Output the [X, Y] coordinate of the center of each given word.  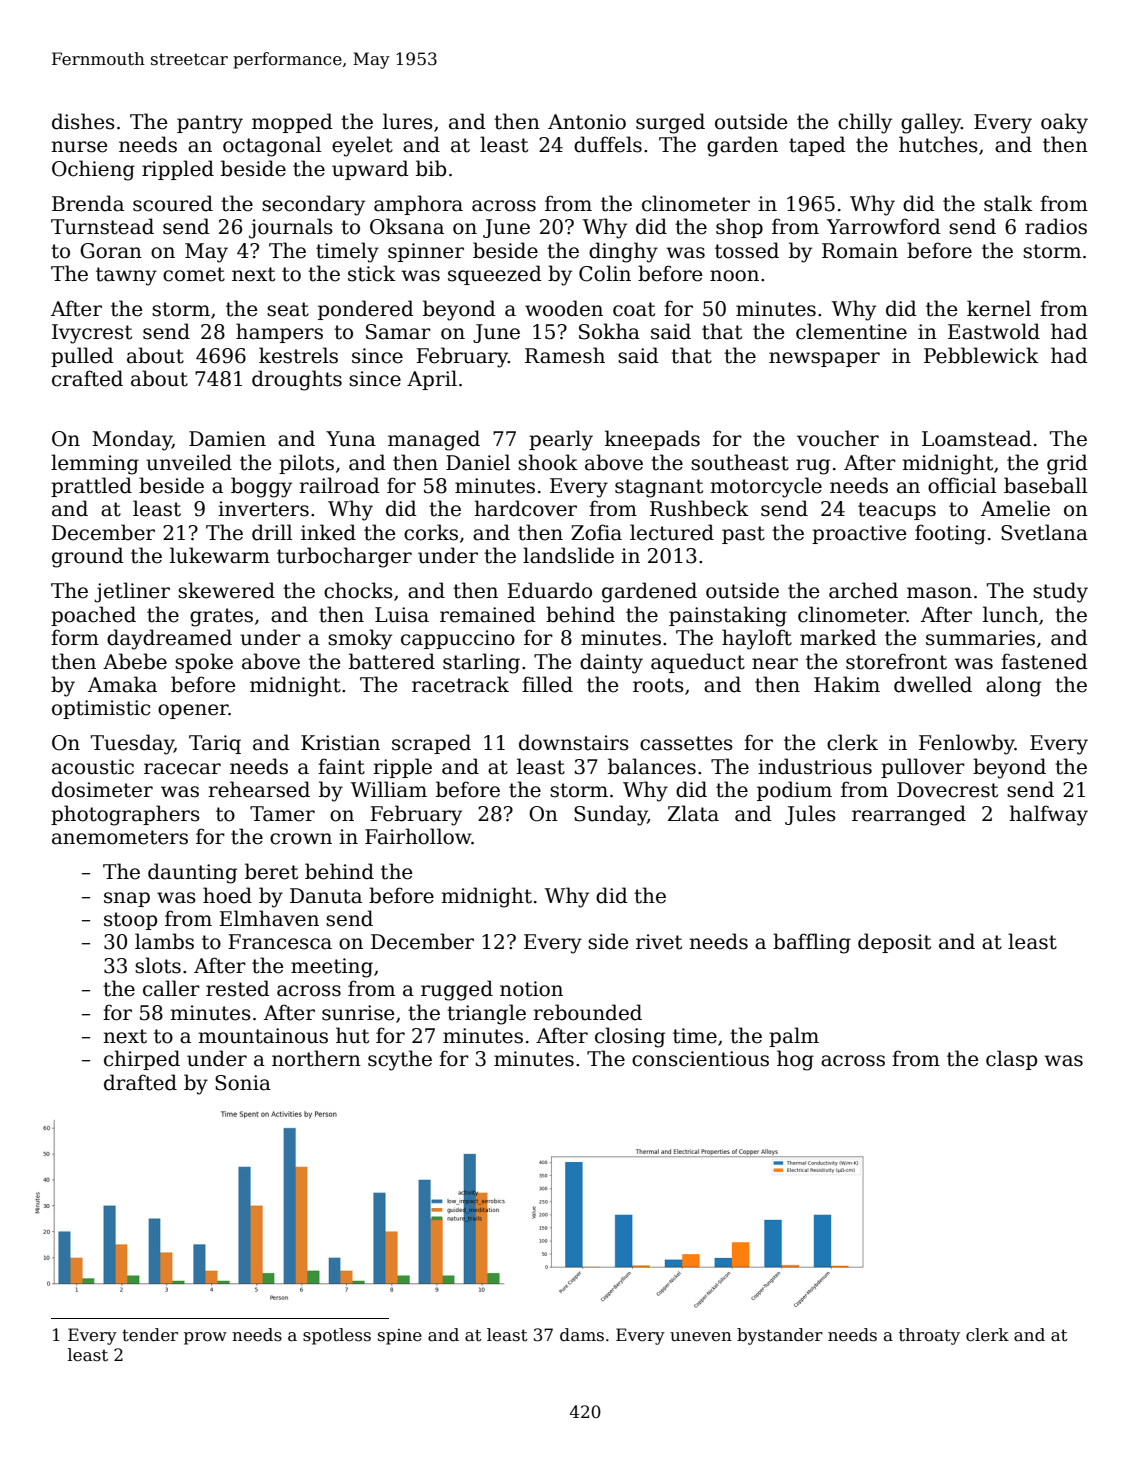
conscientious [700, 1059]
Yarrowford [884, 226]
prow [205, 1338]
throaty [929, 1336]
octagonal [272, 146]
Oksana [407, 226]
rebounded [587, 1012]
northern [316, 1058]
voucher [838, 438]
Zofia [596, 532]
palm [794, 1037]
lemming [95, 464]
